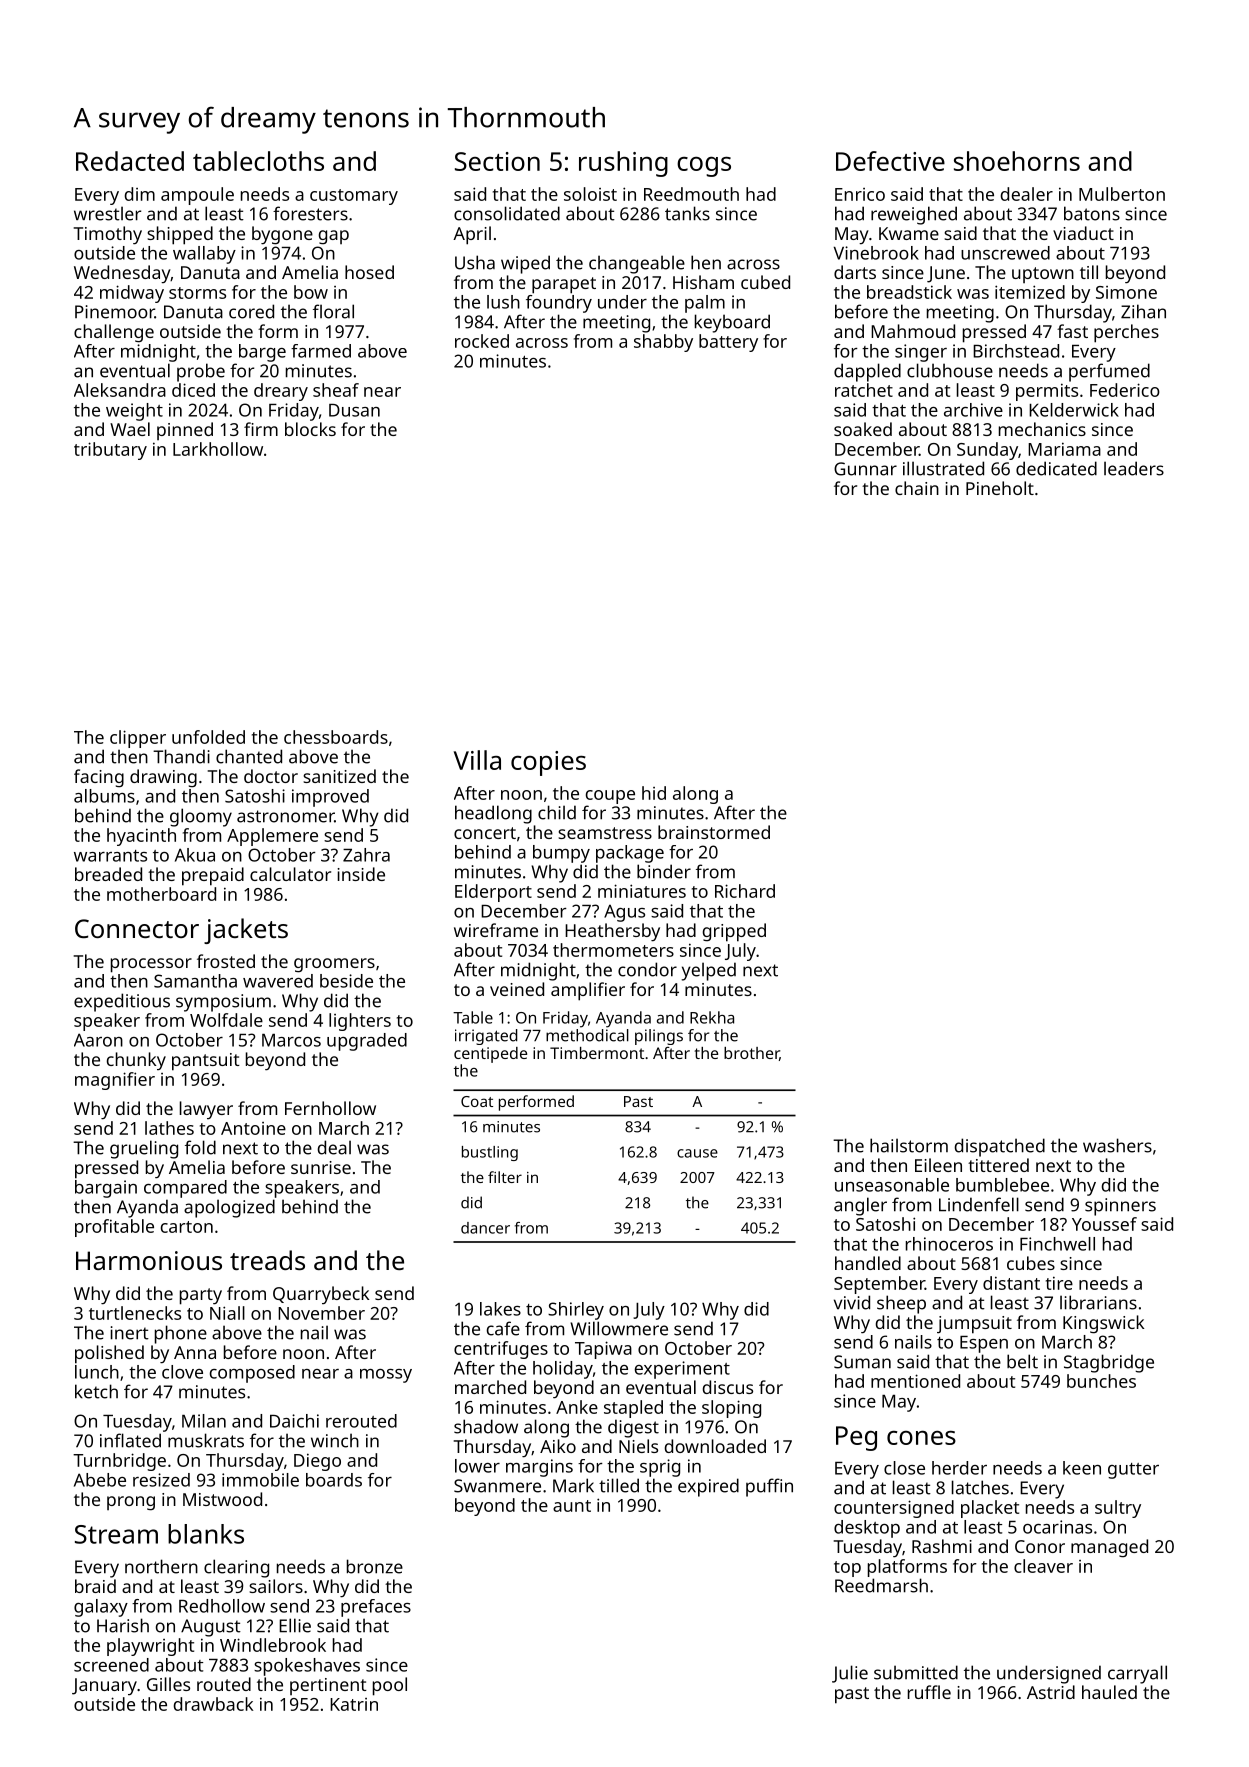  What do you see at coordinates (115, 312) in the image?
I see `Pinemoor` at bounding box center [115, 312].
